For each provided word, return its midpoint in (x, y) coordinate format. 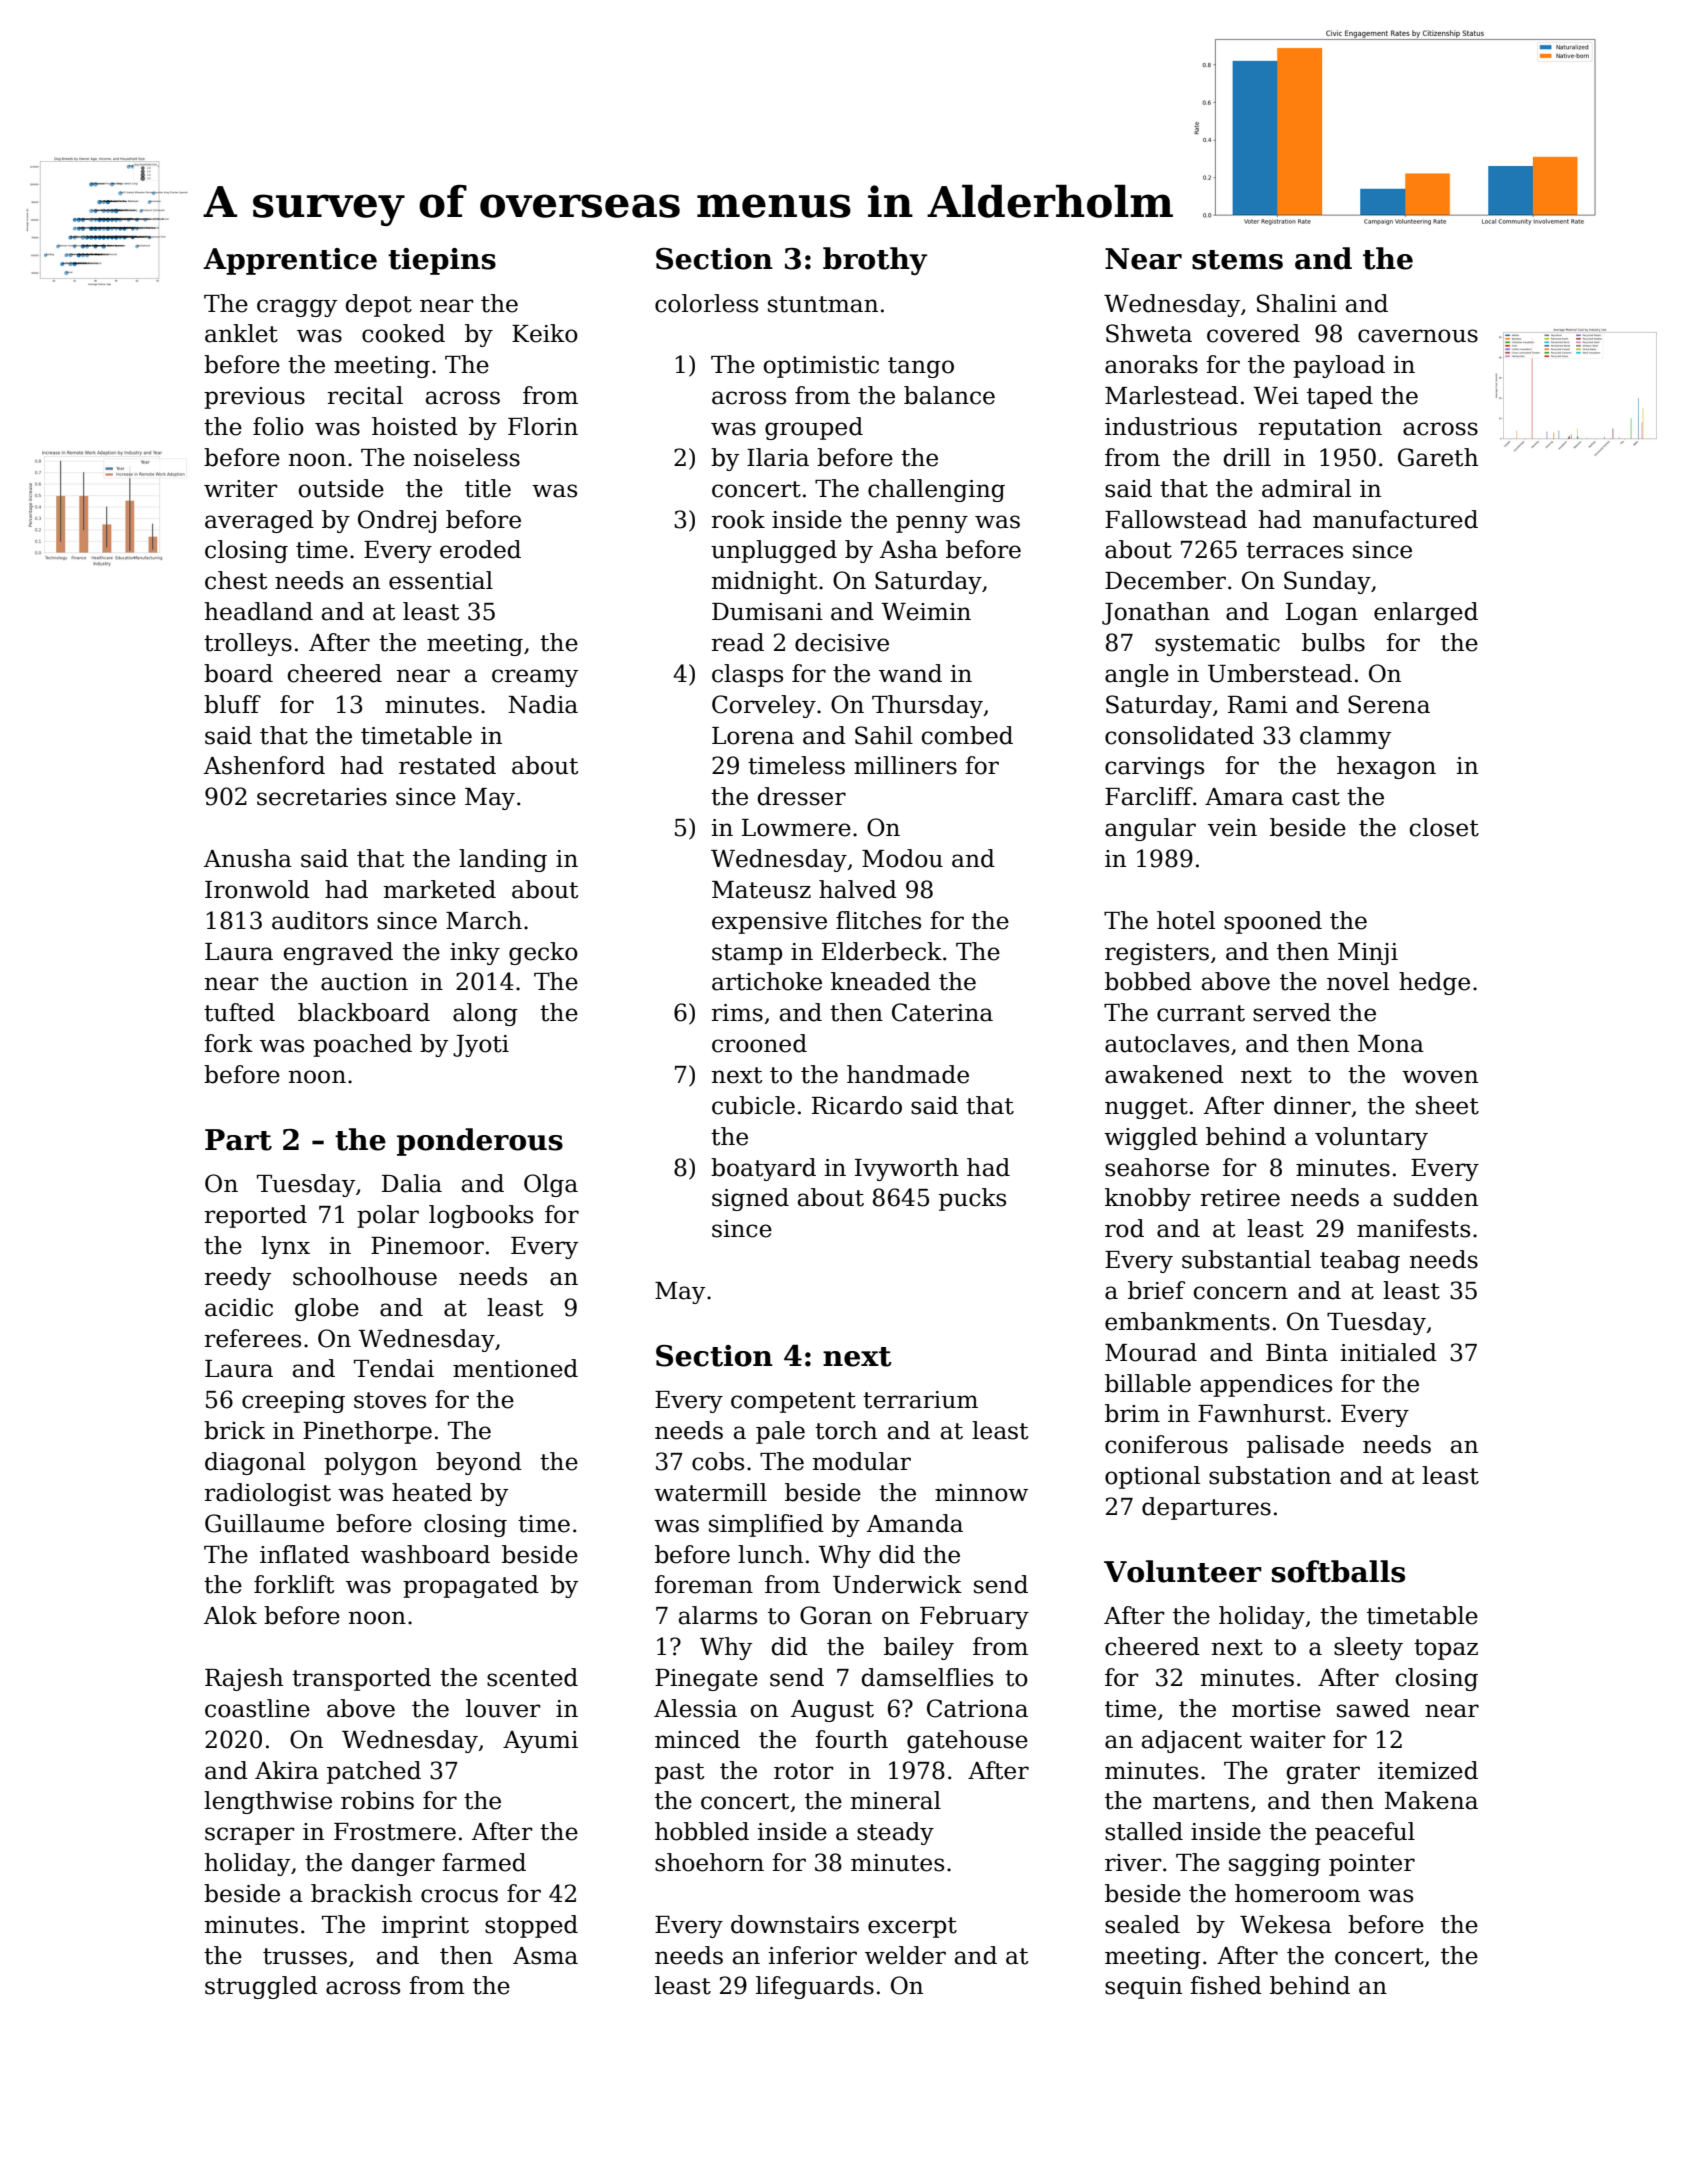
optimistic (821, 367)
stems (1237, 260)
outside (341, 488)
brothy (875, 261)
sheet (1447, 1105)
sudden (1436, 1197)
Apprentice (290, 261)
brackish (361, 1893)
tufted (239, 1012)
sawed (1373, 1708)
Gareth (1438, 457)
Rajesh (244, 1679)
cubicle (753, 1105)
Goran (836, 1615)
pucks (972, 1199)
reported (255, 1216)
